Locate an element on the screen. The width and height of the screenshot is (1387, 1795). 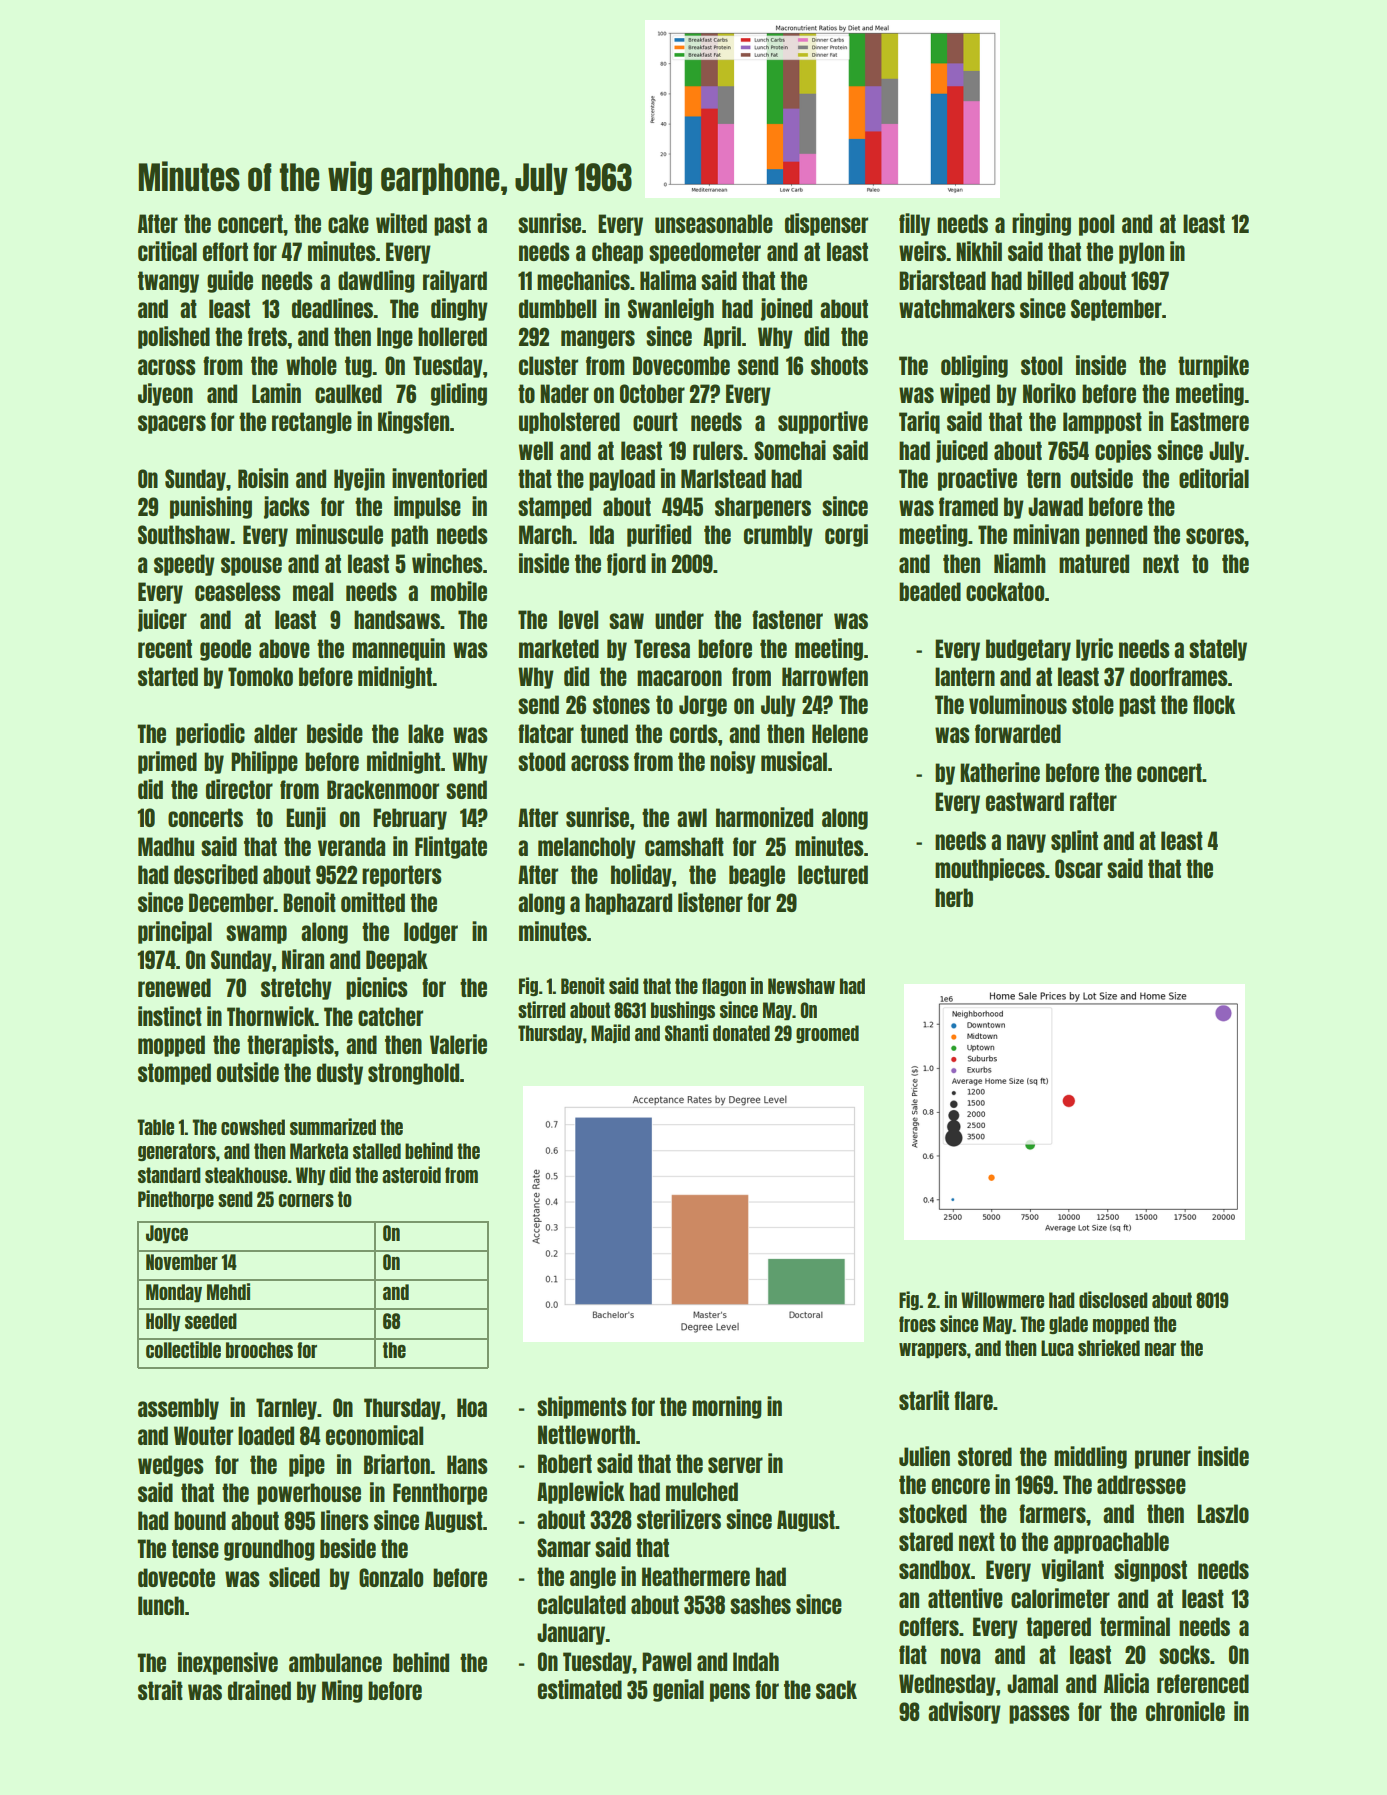
dawdling is located at coordinates (376, 281).
